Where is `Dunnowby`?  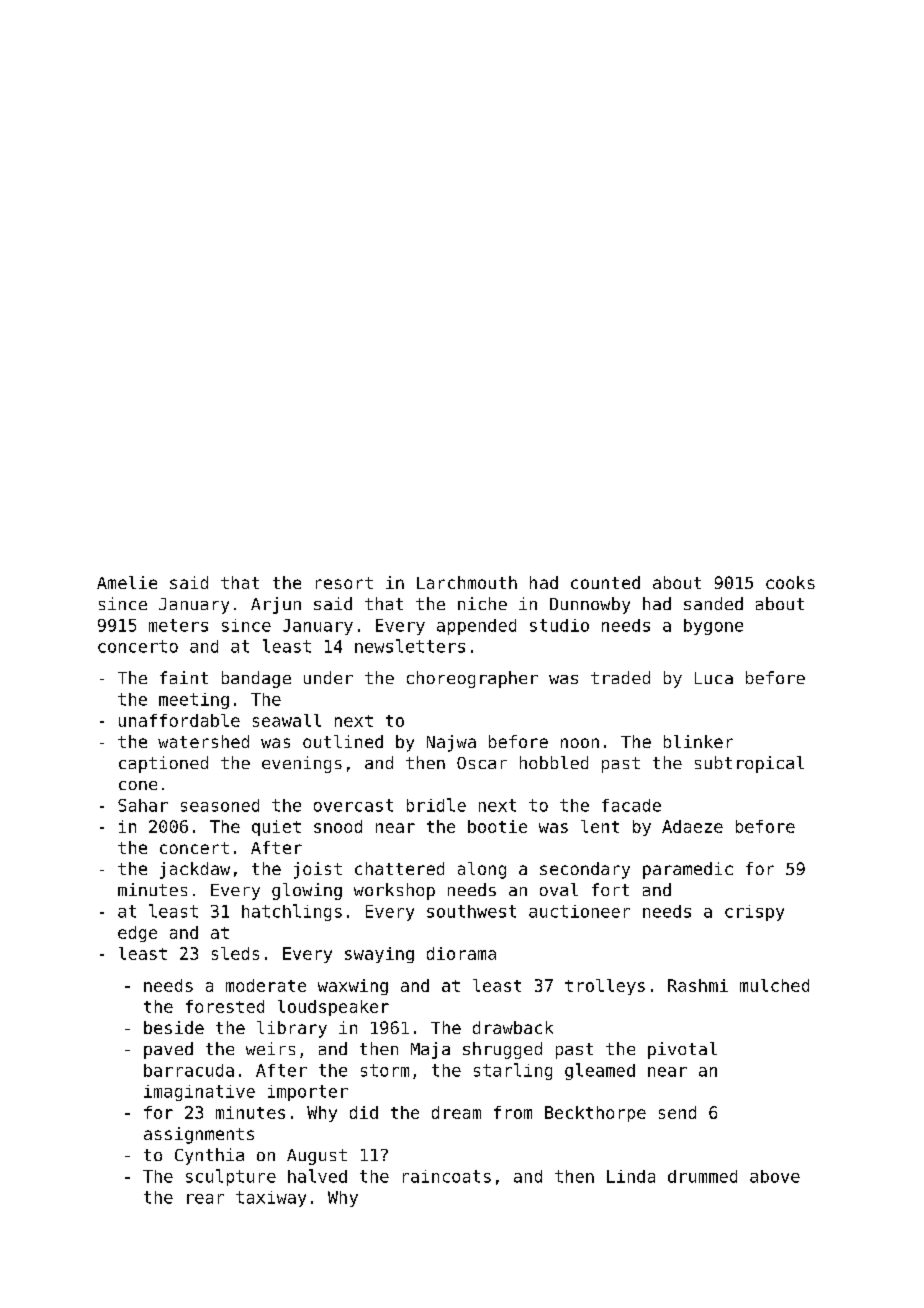 Dunnowby is located at coordinates (590, 605).
